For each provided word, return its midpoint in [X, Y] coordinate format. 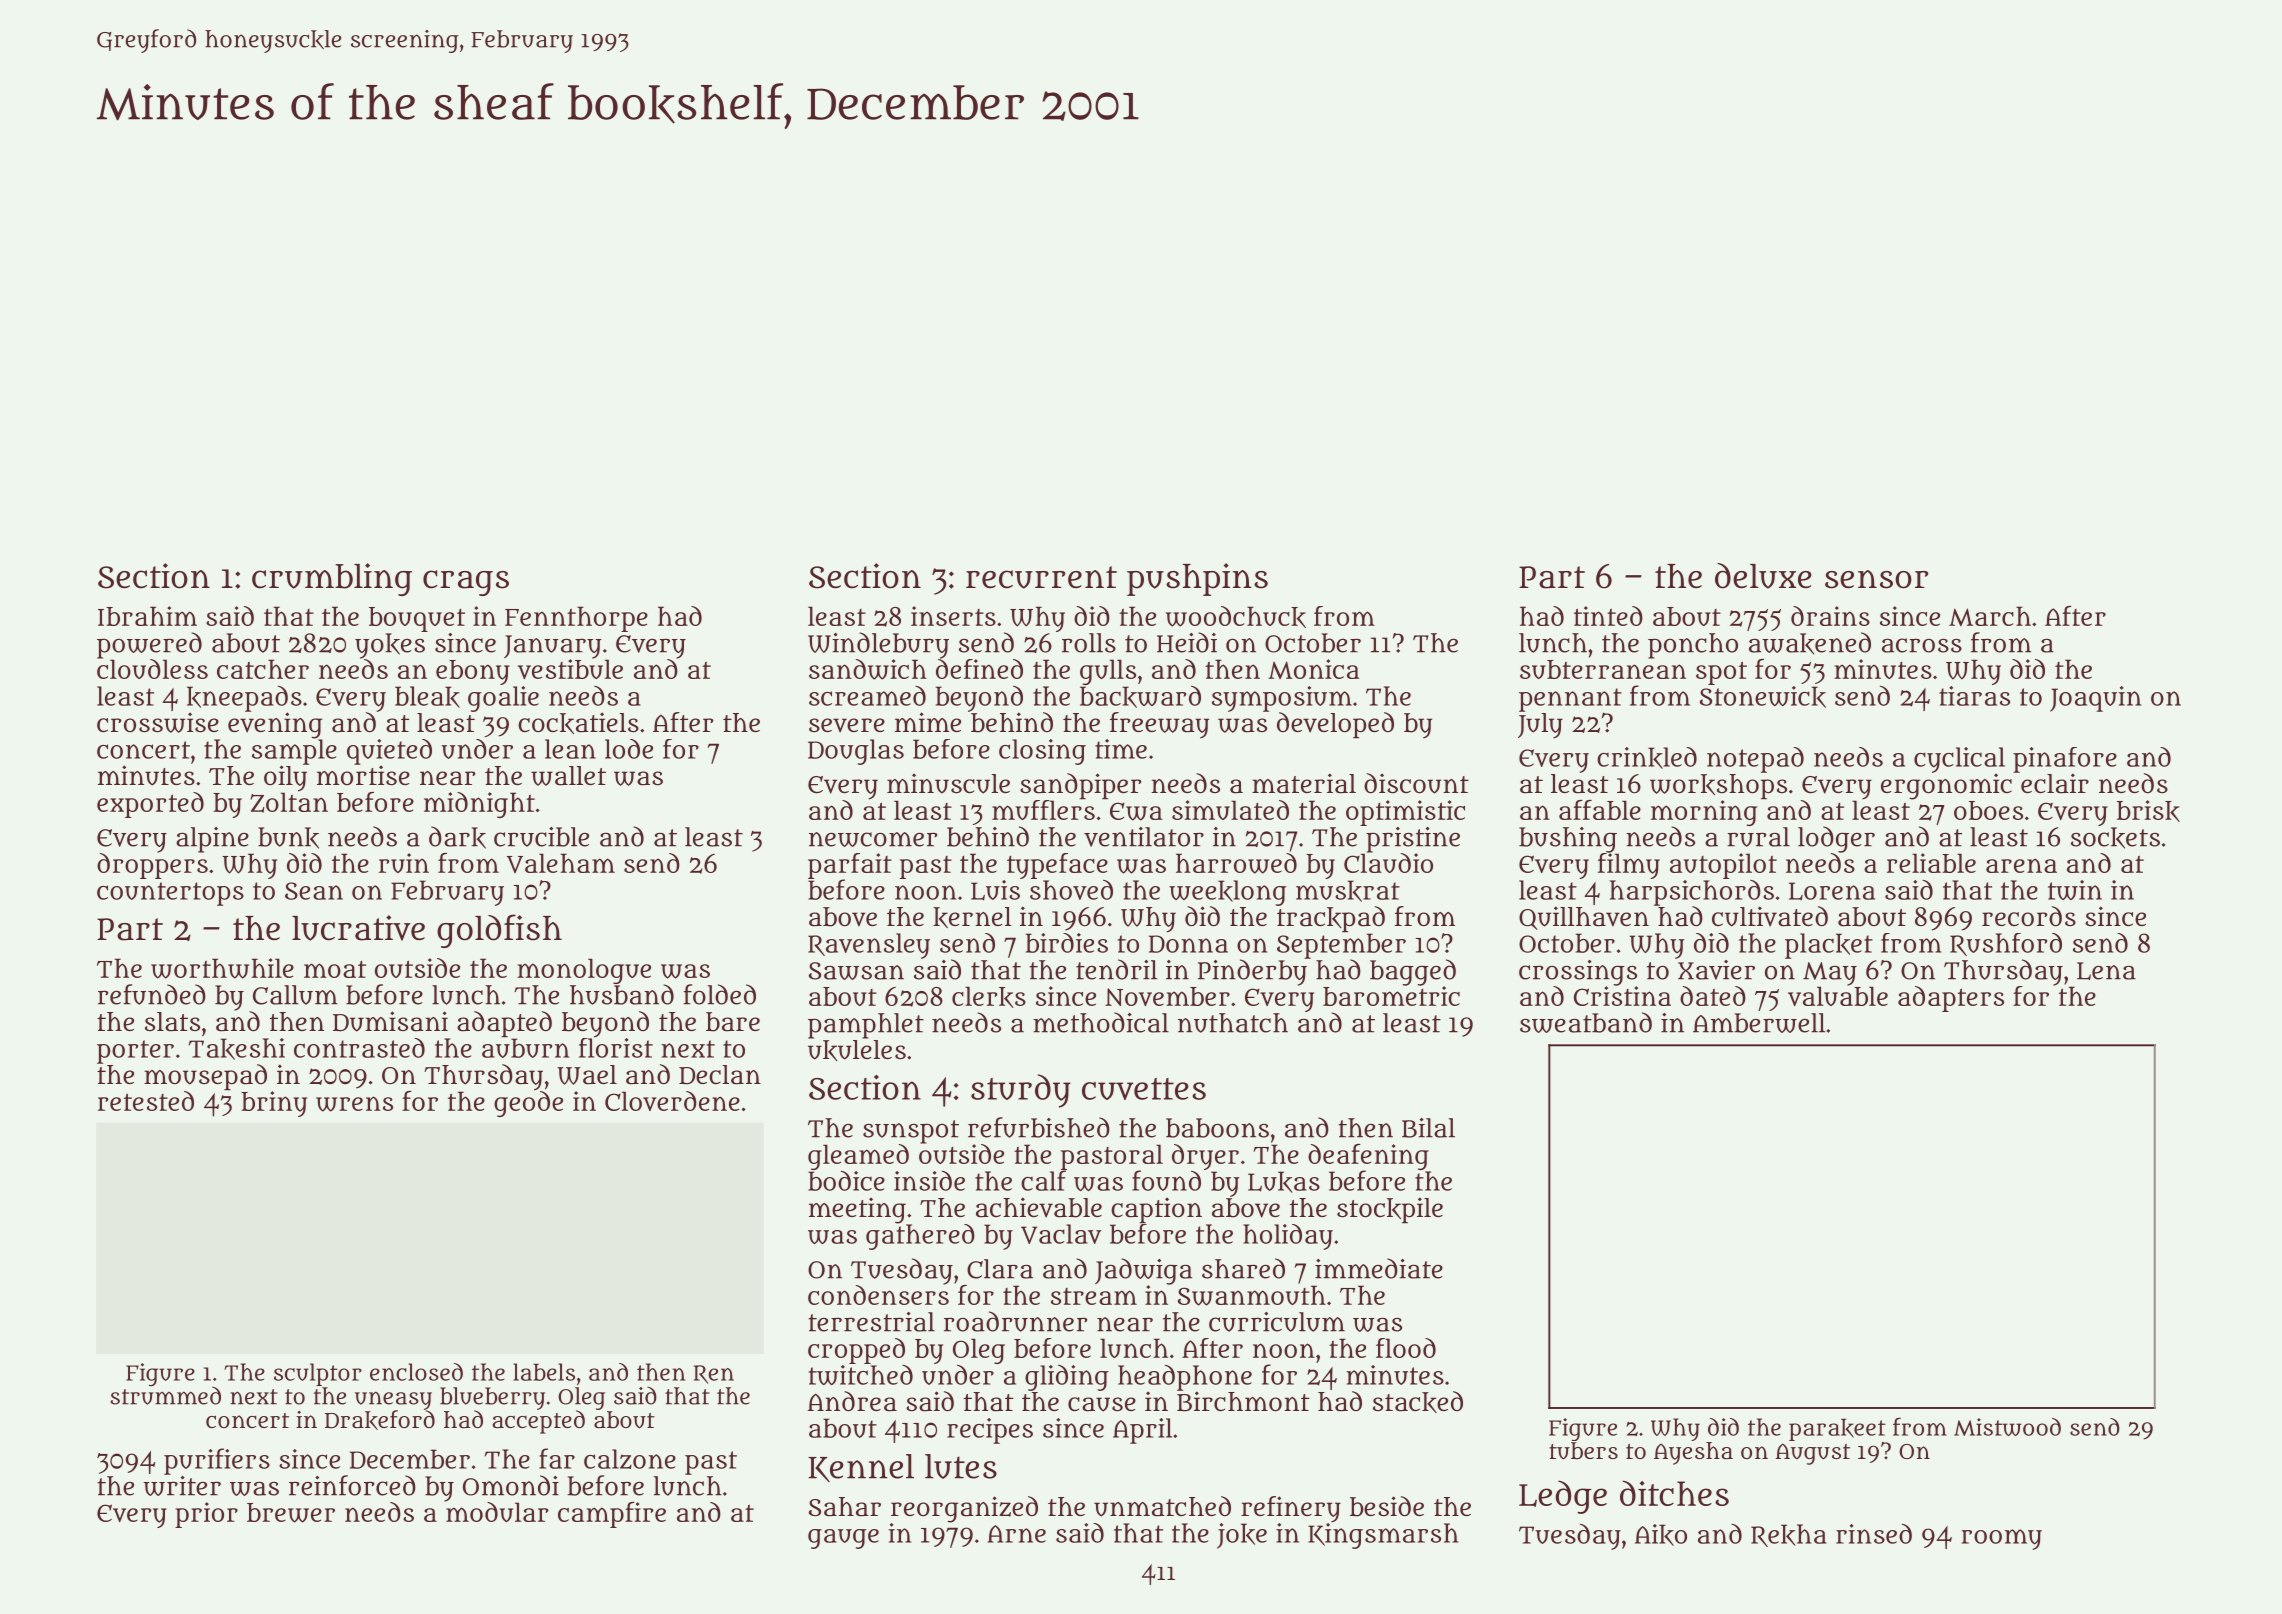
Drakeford [380, 1420]
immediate [1379, 1268]
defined [979, 669]
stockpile [1390, 1210]
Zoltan [289, 802]
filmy [1629, 866]
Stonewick [1763, 697]
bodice [846, 1181]
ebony [473, 672]
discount [1416, 783]
